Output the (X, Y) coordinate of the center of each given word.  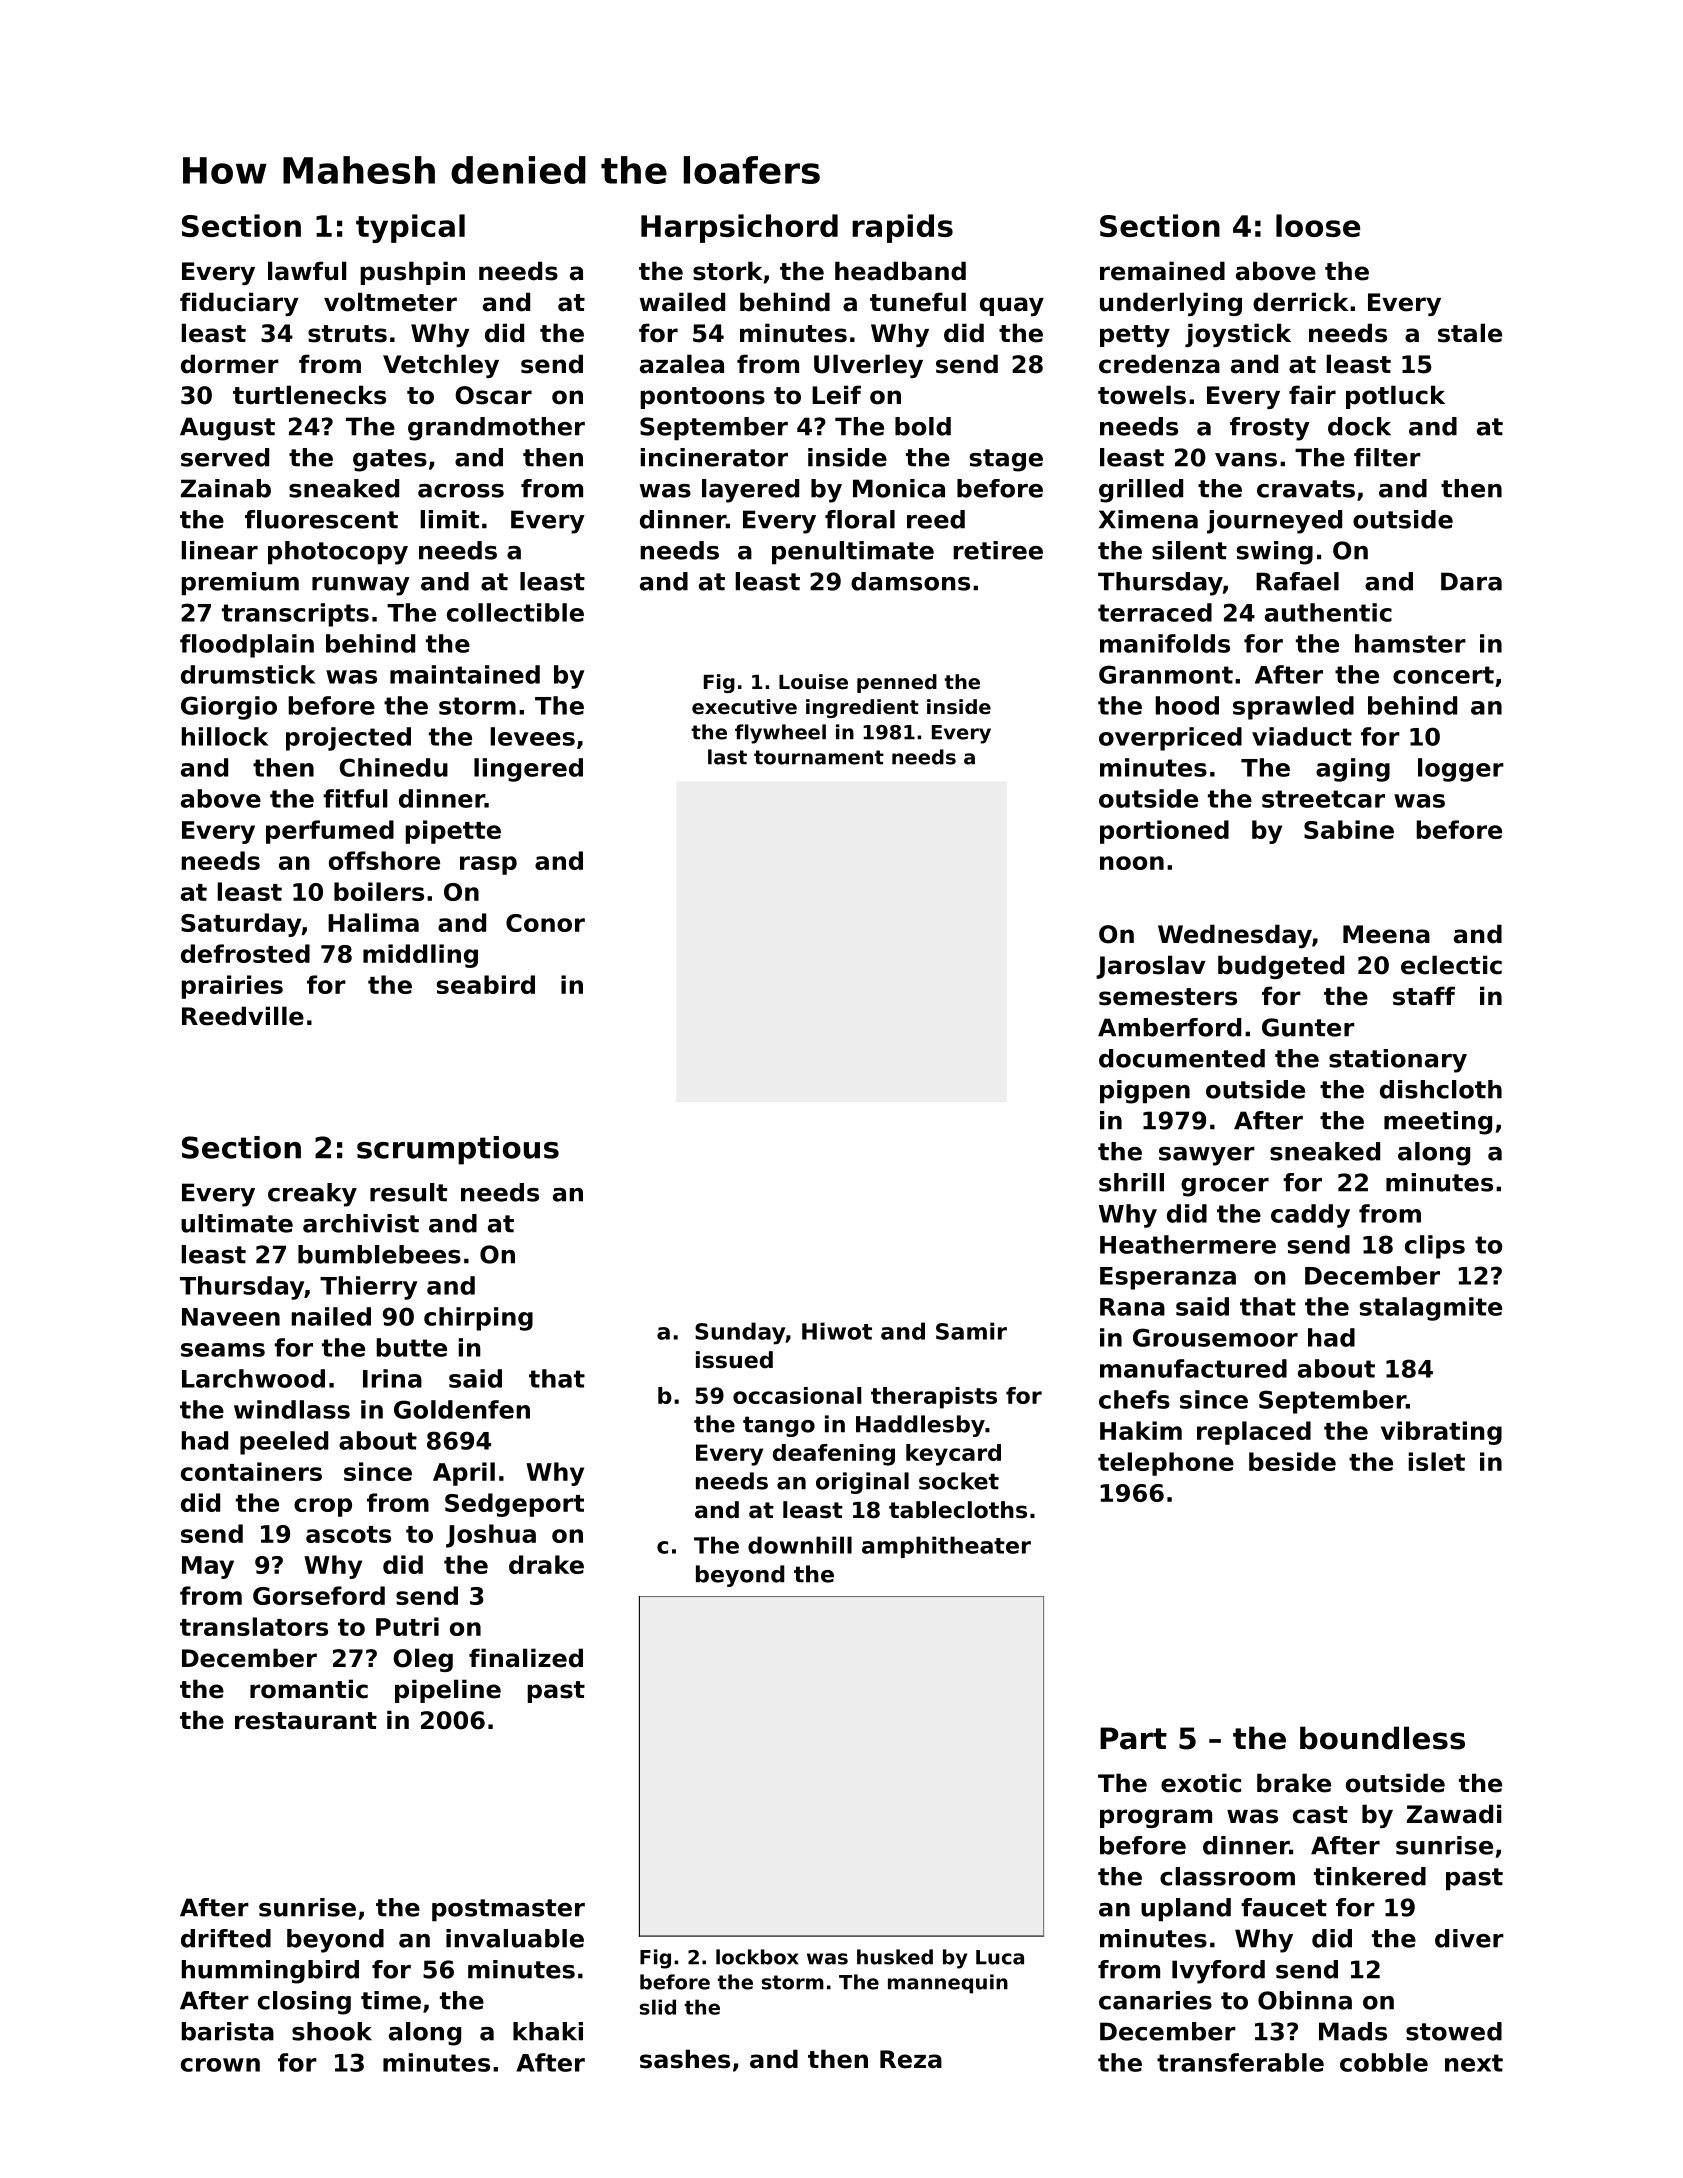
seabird (486, 984)
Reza (911, 2059)
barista (228, 2031)
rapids (902, 228)
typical (410, 228)
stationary (1398, 1061)
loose (1318, 225)
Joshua (491, 1536)
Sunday (740, 1333)
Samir (971, 1331)
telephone (1166, 1464)
